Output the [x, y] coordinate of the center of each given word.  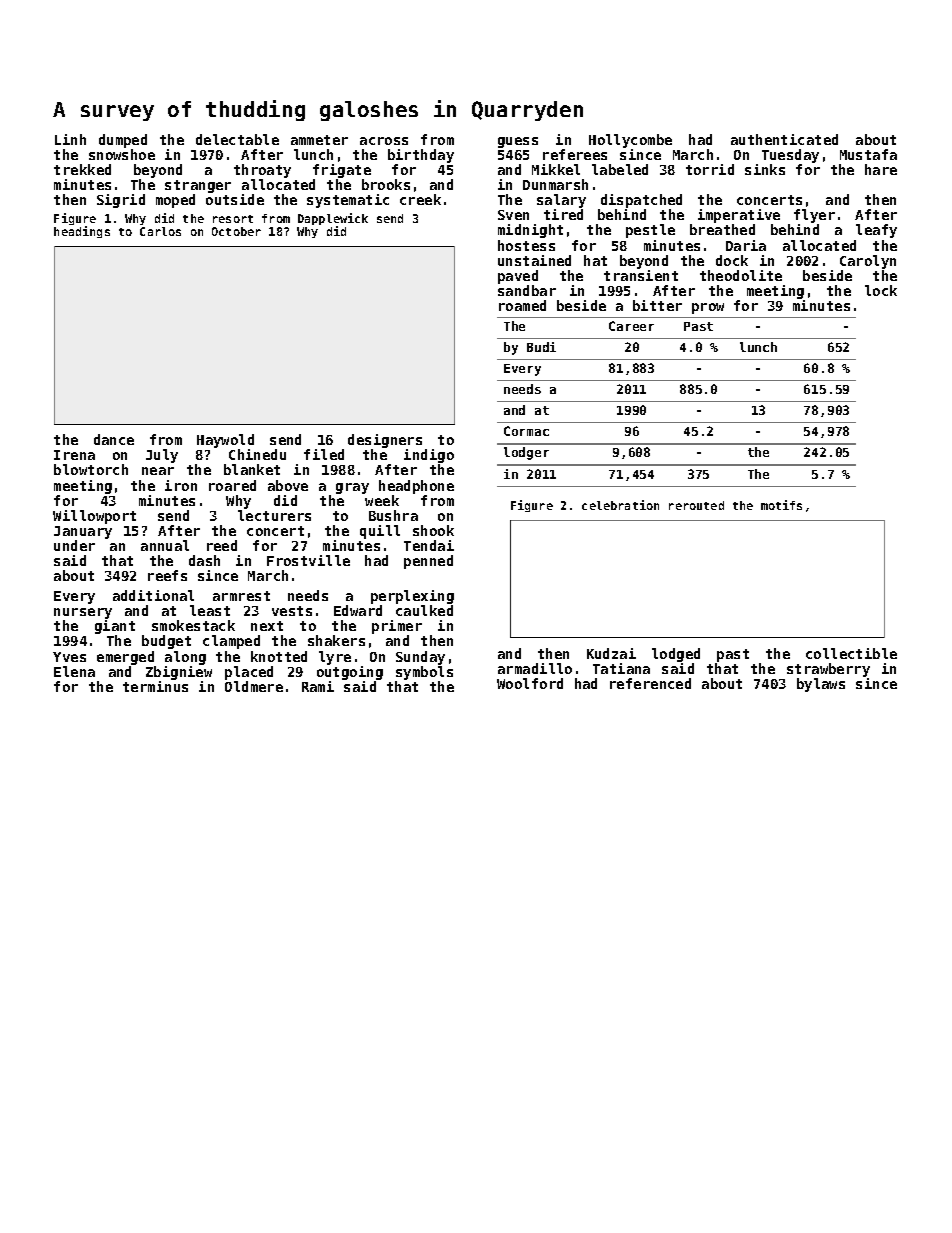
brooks [386, 184]
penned [428, 562]
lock [881, 290]
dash [204, 560]
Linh [70, 139]
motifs [781, 505]
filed [324, 454]
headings [82, 232]
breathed [722, 230]
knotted [279, 656]
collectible [851, 653]
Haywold [225, 441]
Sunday [420, 658]
